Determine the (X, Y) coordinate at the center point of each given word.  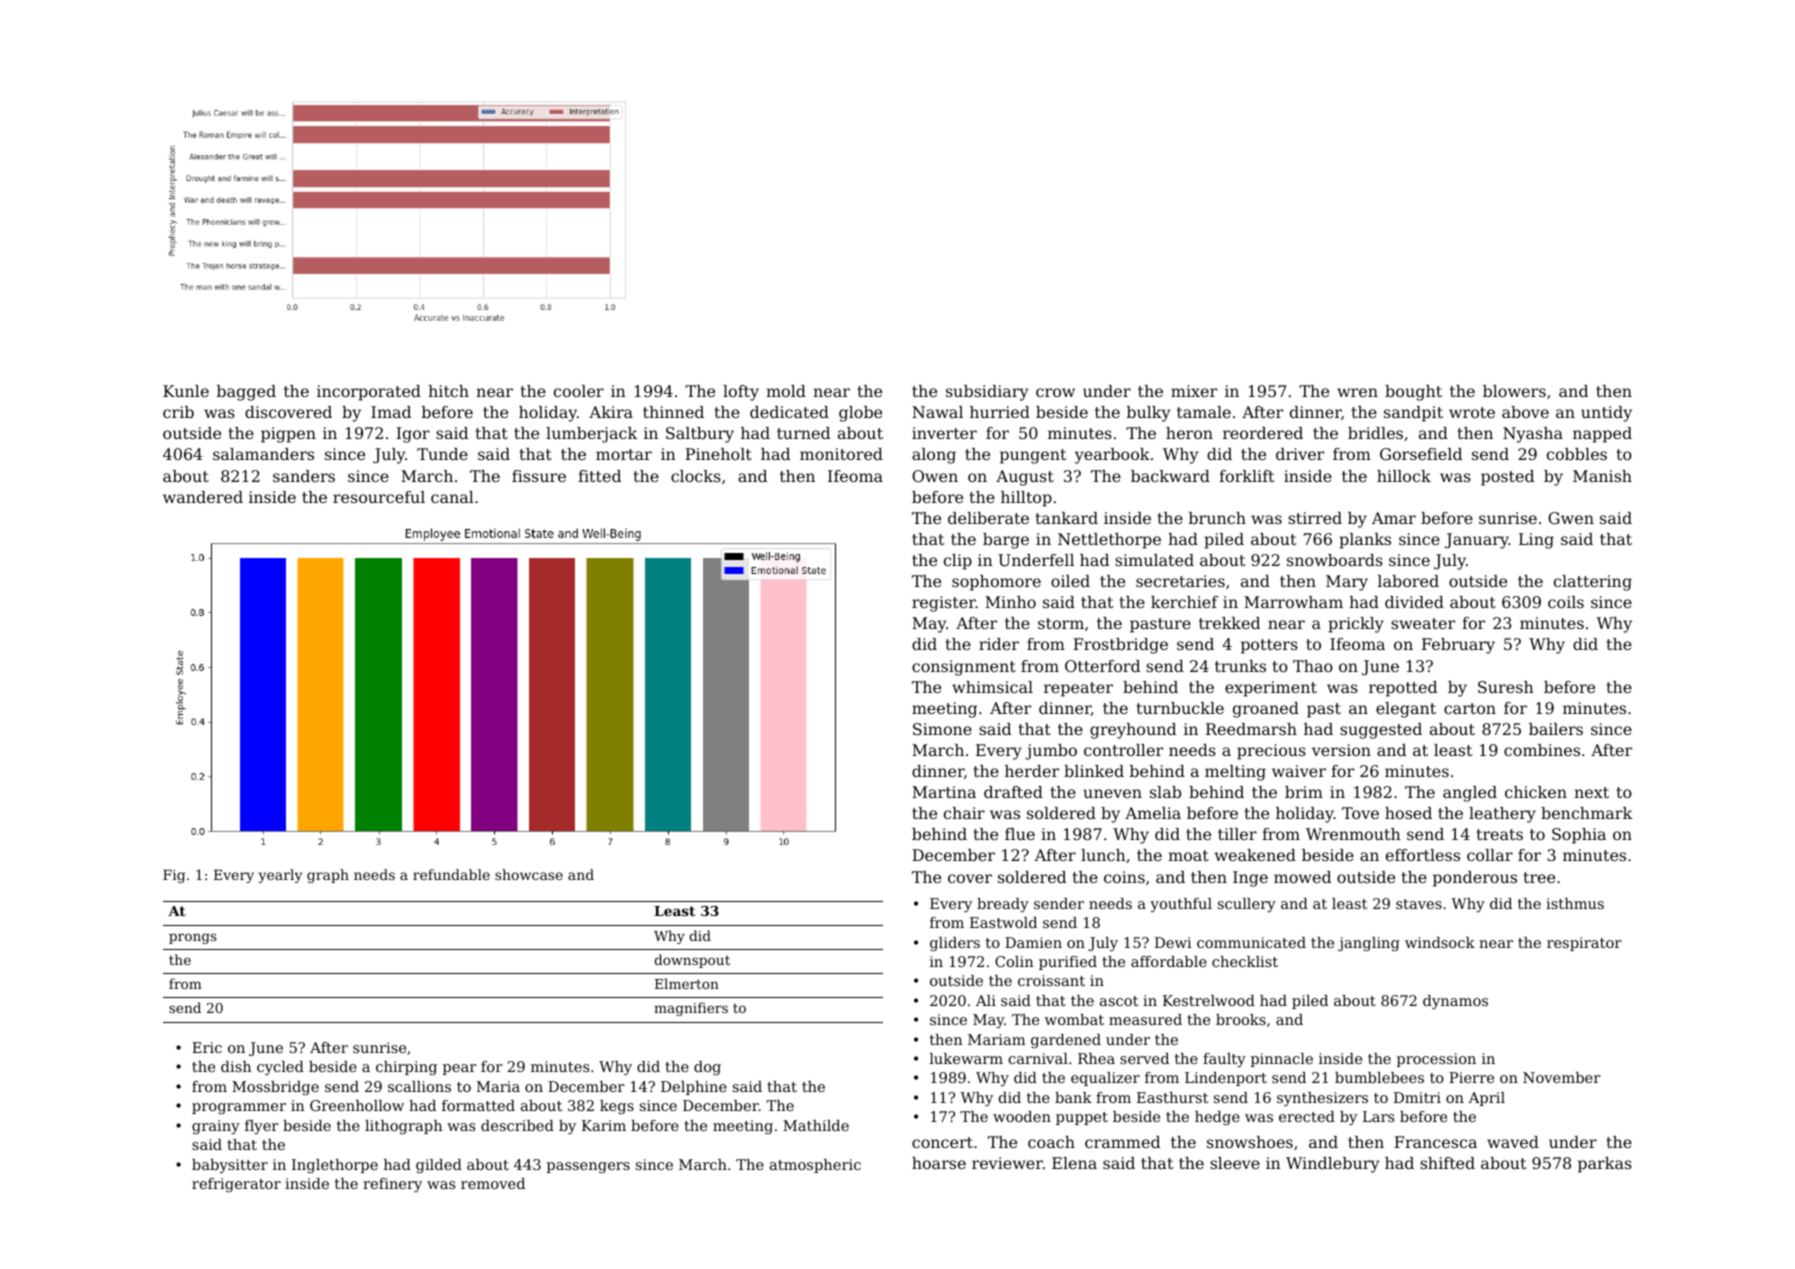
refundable (451, 874)
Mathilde (816, 1125)
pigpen (288, 435)
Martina (944, 792)
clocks (696, 476)
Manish (1602, 476)
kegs (617, 1107)
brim (1304, 792)
